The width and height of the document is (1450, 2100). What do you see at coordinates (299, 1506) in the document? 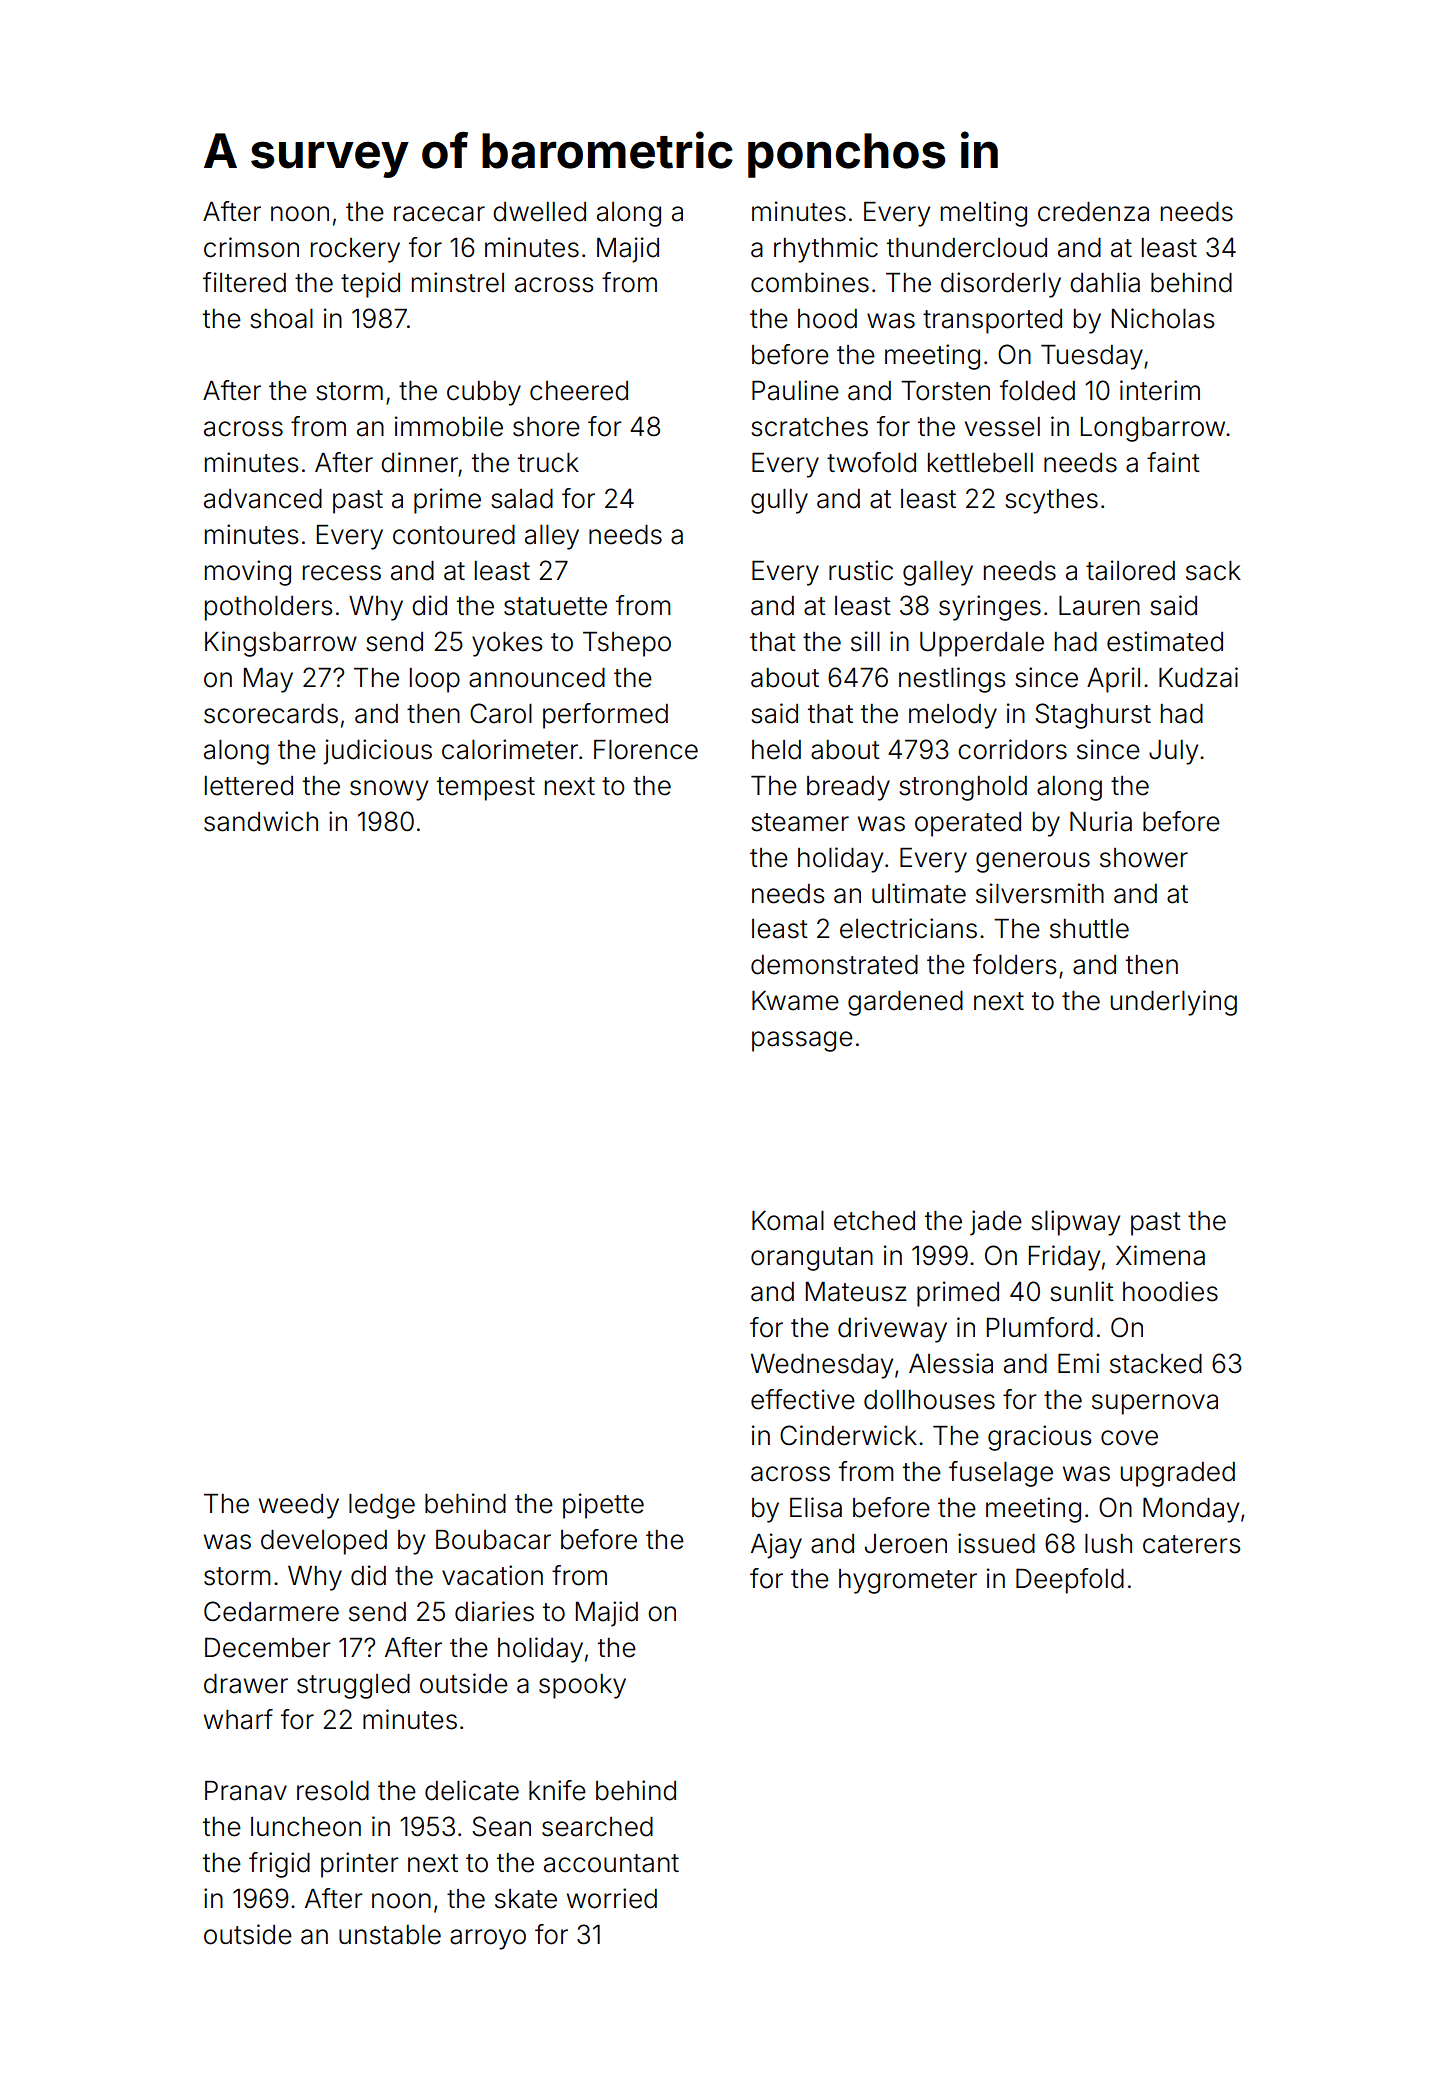
I see `weedy` at bounding box center [299, 1506].
